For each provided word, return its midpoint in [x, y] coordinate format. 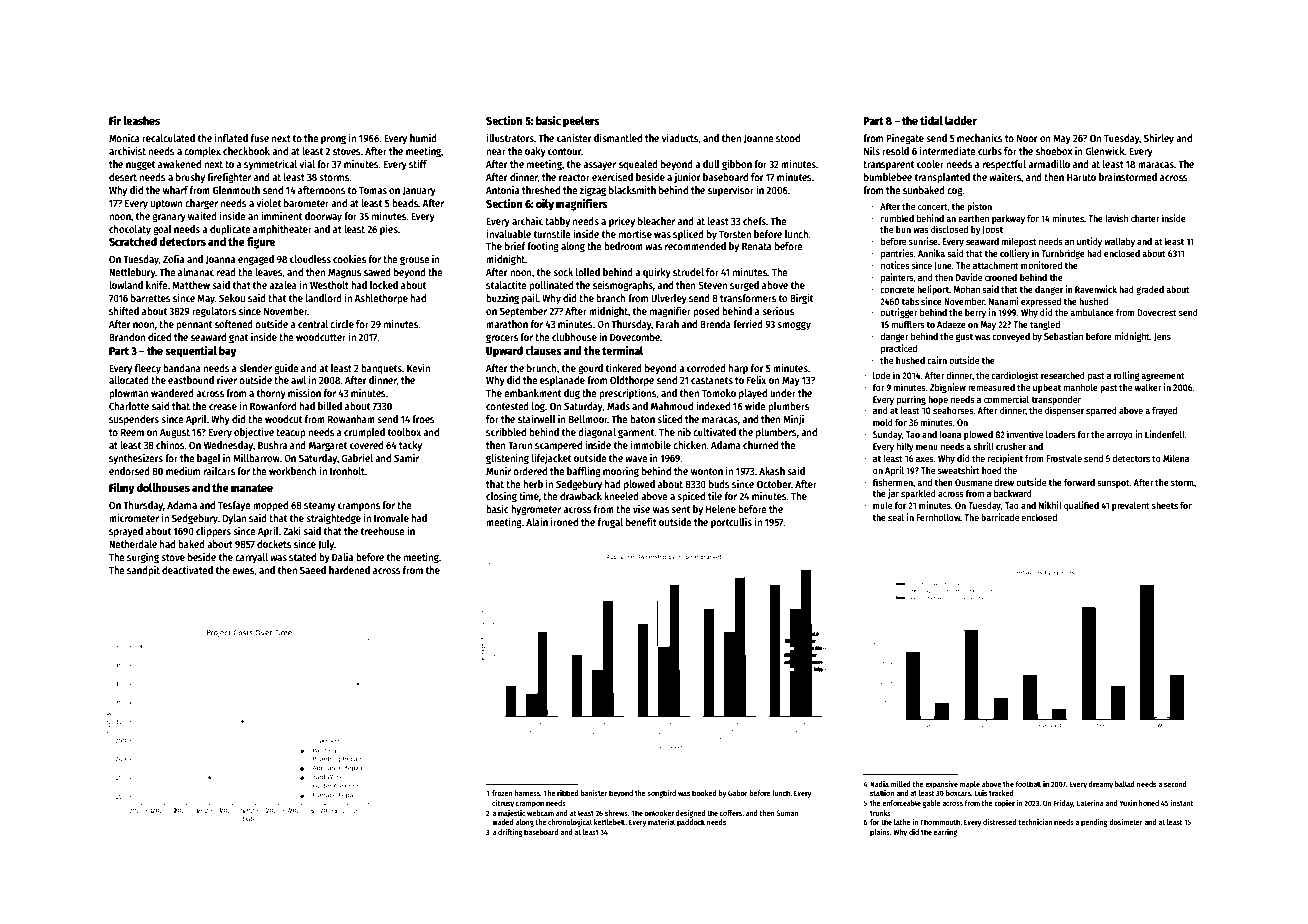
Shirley [1159, 139]
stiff [418, 164]
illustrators [510, 138]
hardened [349, 570]
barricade [1000, 517]
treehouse [383, 531]
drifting [510, 833]
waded [503, 822]
